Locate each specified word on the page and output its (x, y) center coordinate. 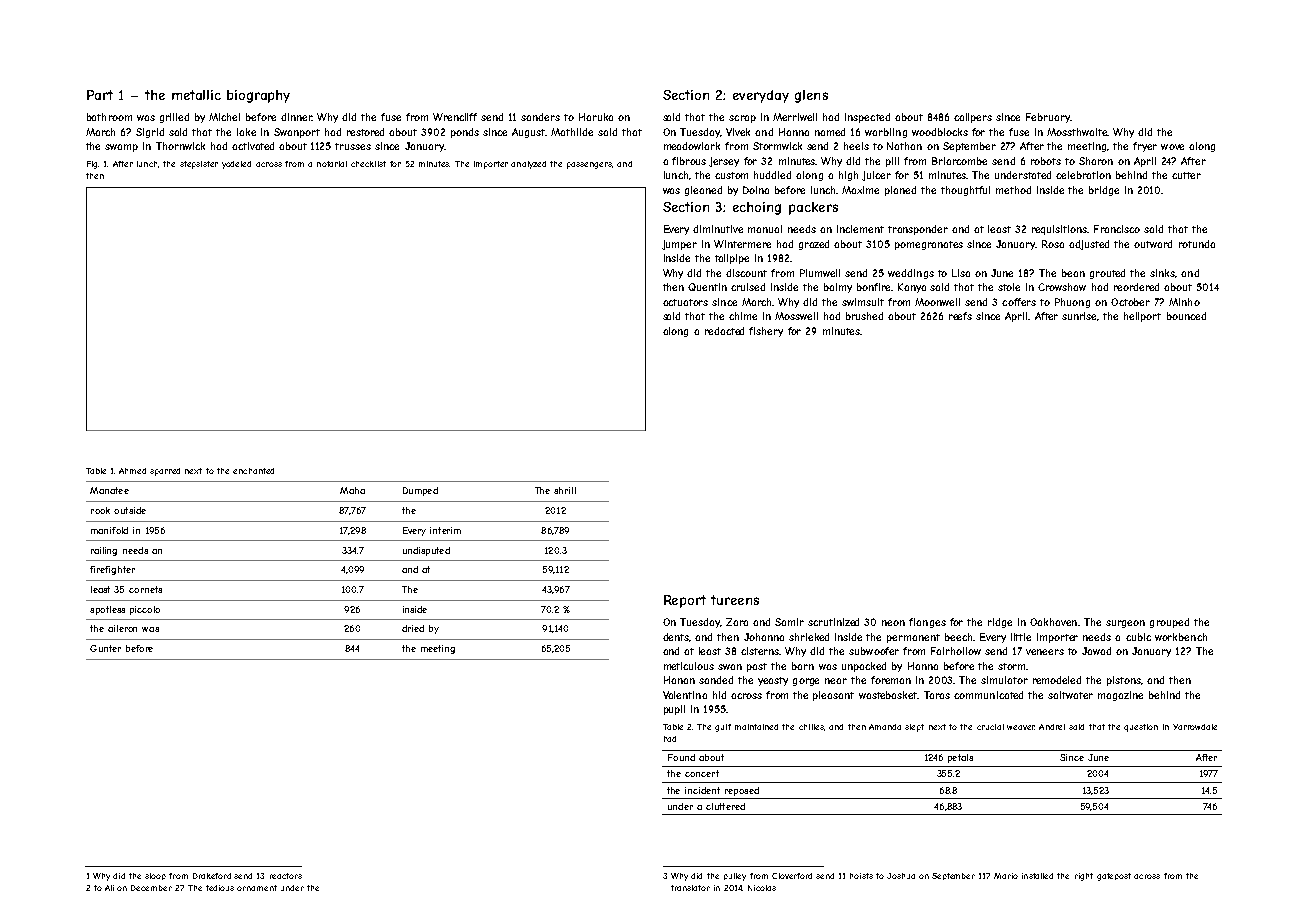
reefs (960, 316)
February (1048, 118)
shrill (565, 490)
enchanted (253, 471)
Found (681, 757)
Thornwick (180, 146)
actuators (685, 302)
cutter (1186, 175)
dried (413, 628)
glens (811, 96)
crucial (990, 727)
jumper (679, 245)
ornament (257, 888)
